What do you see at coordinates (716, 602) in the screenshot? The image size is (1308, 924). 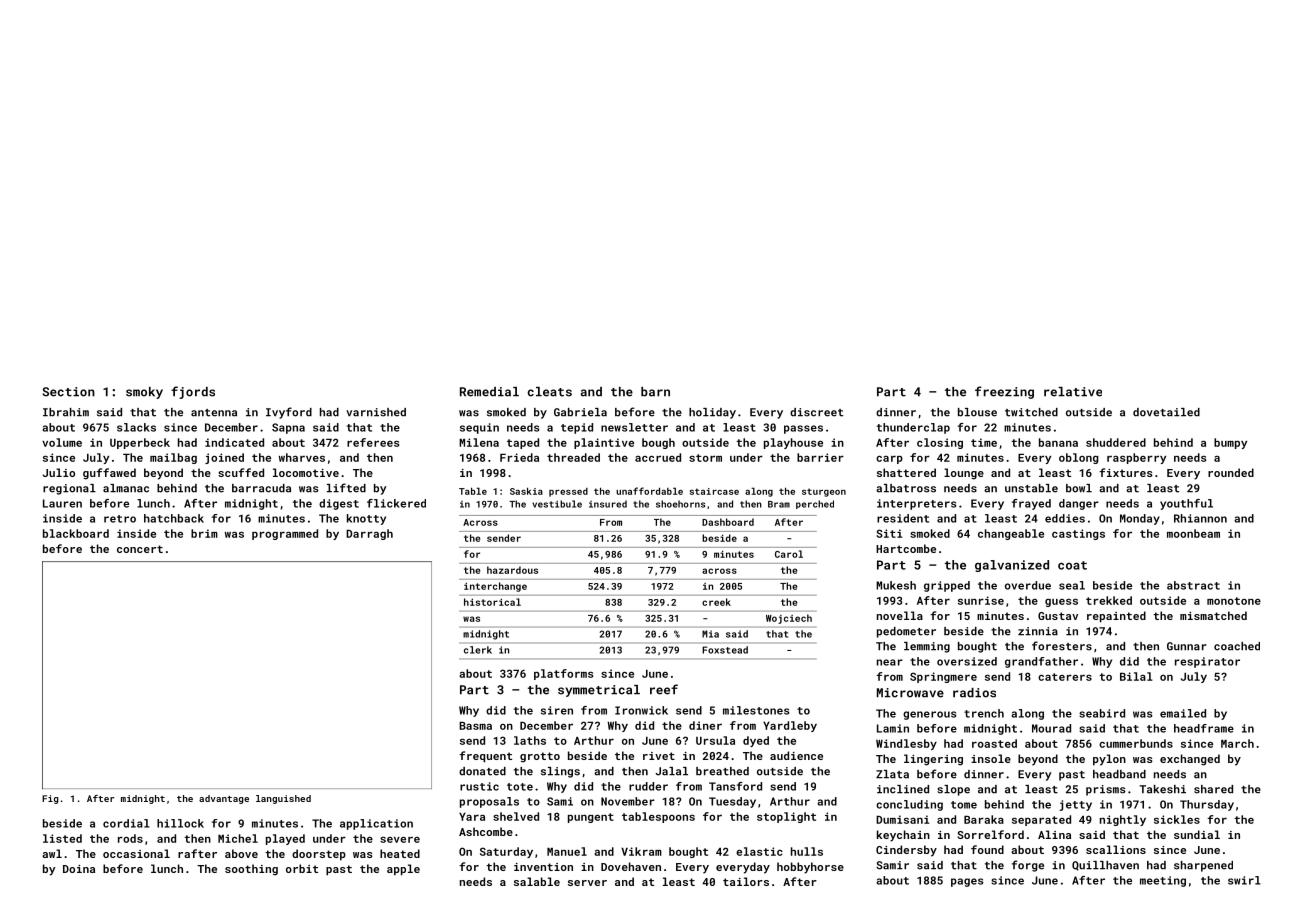 I see `creek` at bounding box center [716, 602].
